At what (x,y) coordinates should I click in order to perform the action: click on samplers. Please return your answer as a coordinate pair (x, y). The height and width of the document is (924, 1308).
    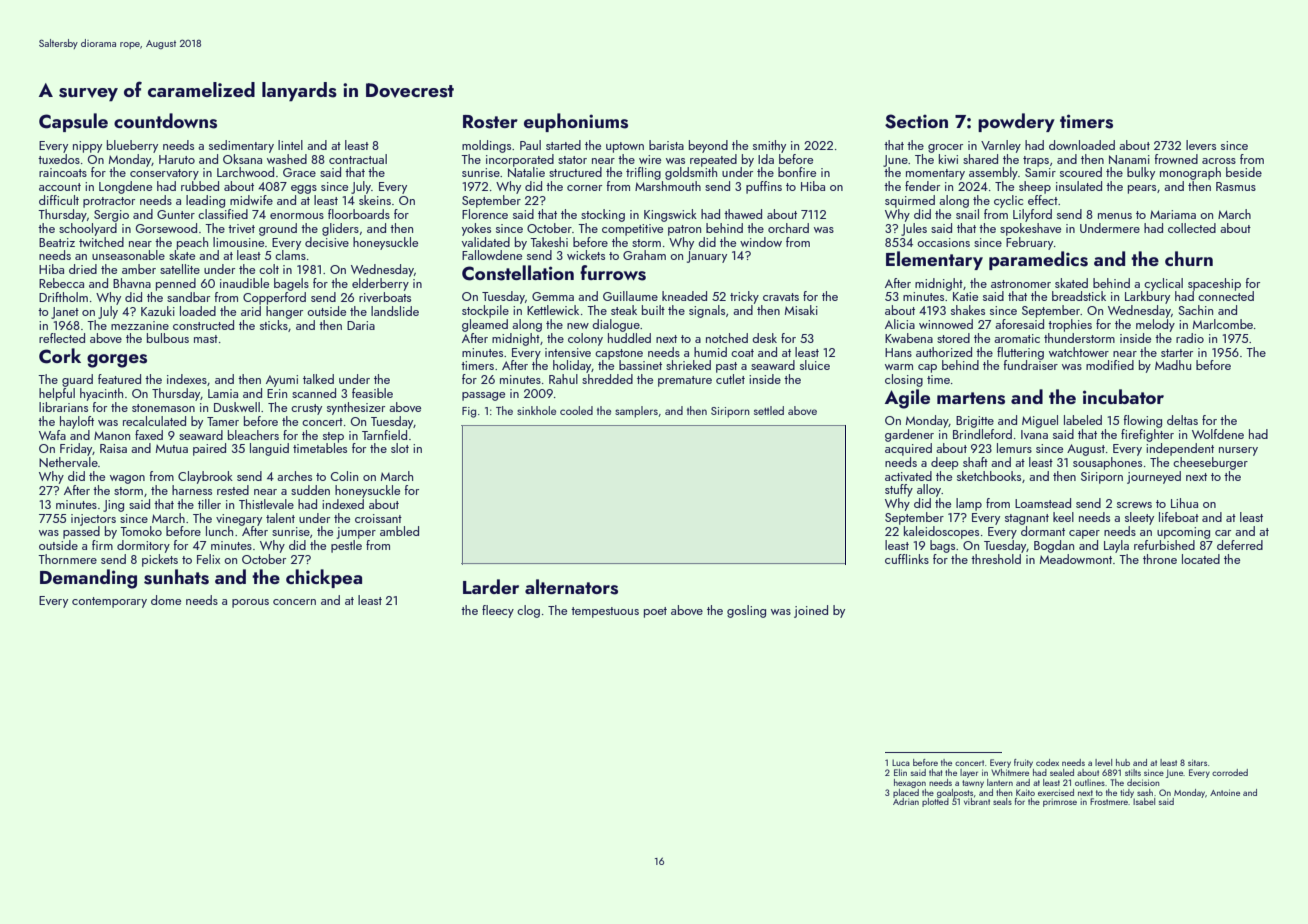
    Looking at the image, I should click on (636, 412).
